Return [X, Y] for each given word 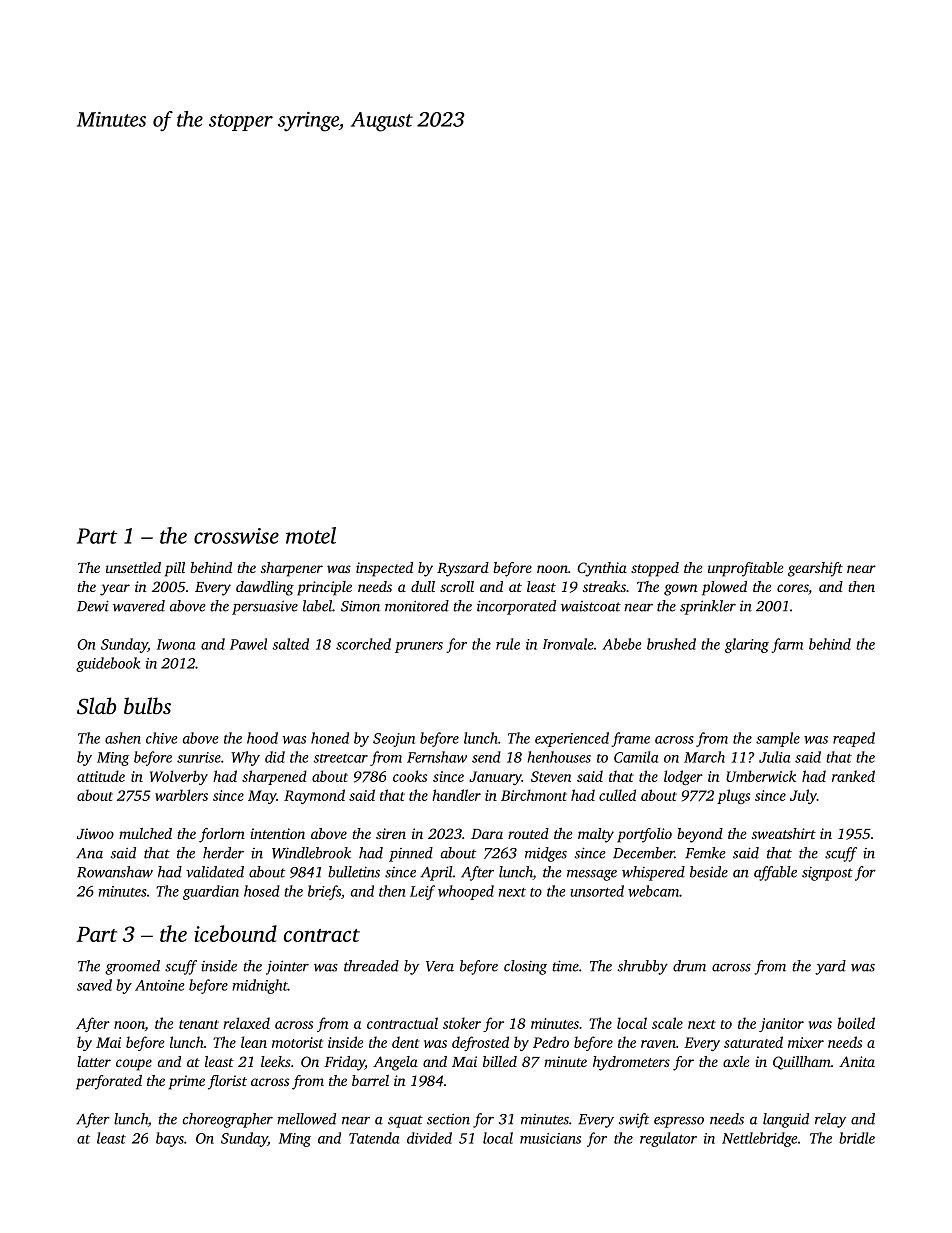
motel [311, 535]
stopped [655, 569]
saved [94, 985]
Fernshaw [437, 757]
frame [630, 739]
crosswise [236, 536]
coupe [134, 1065]
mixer [806, 1042]
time [565, 966]
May [262, 797]
